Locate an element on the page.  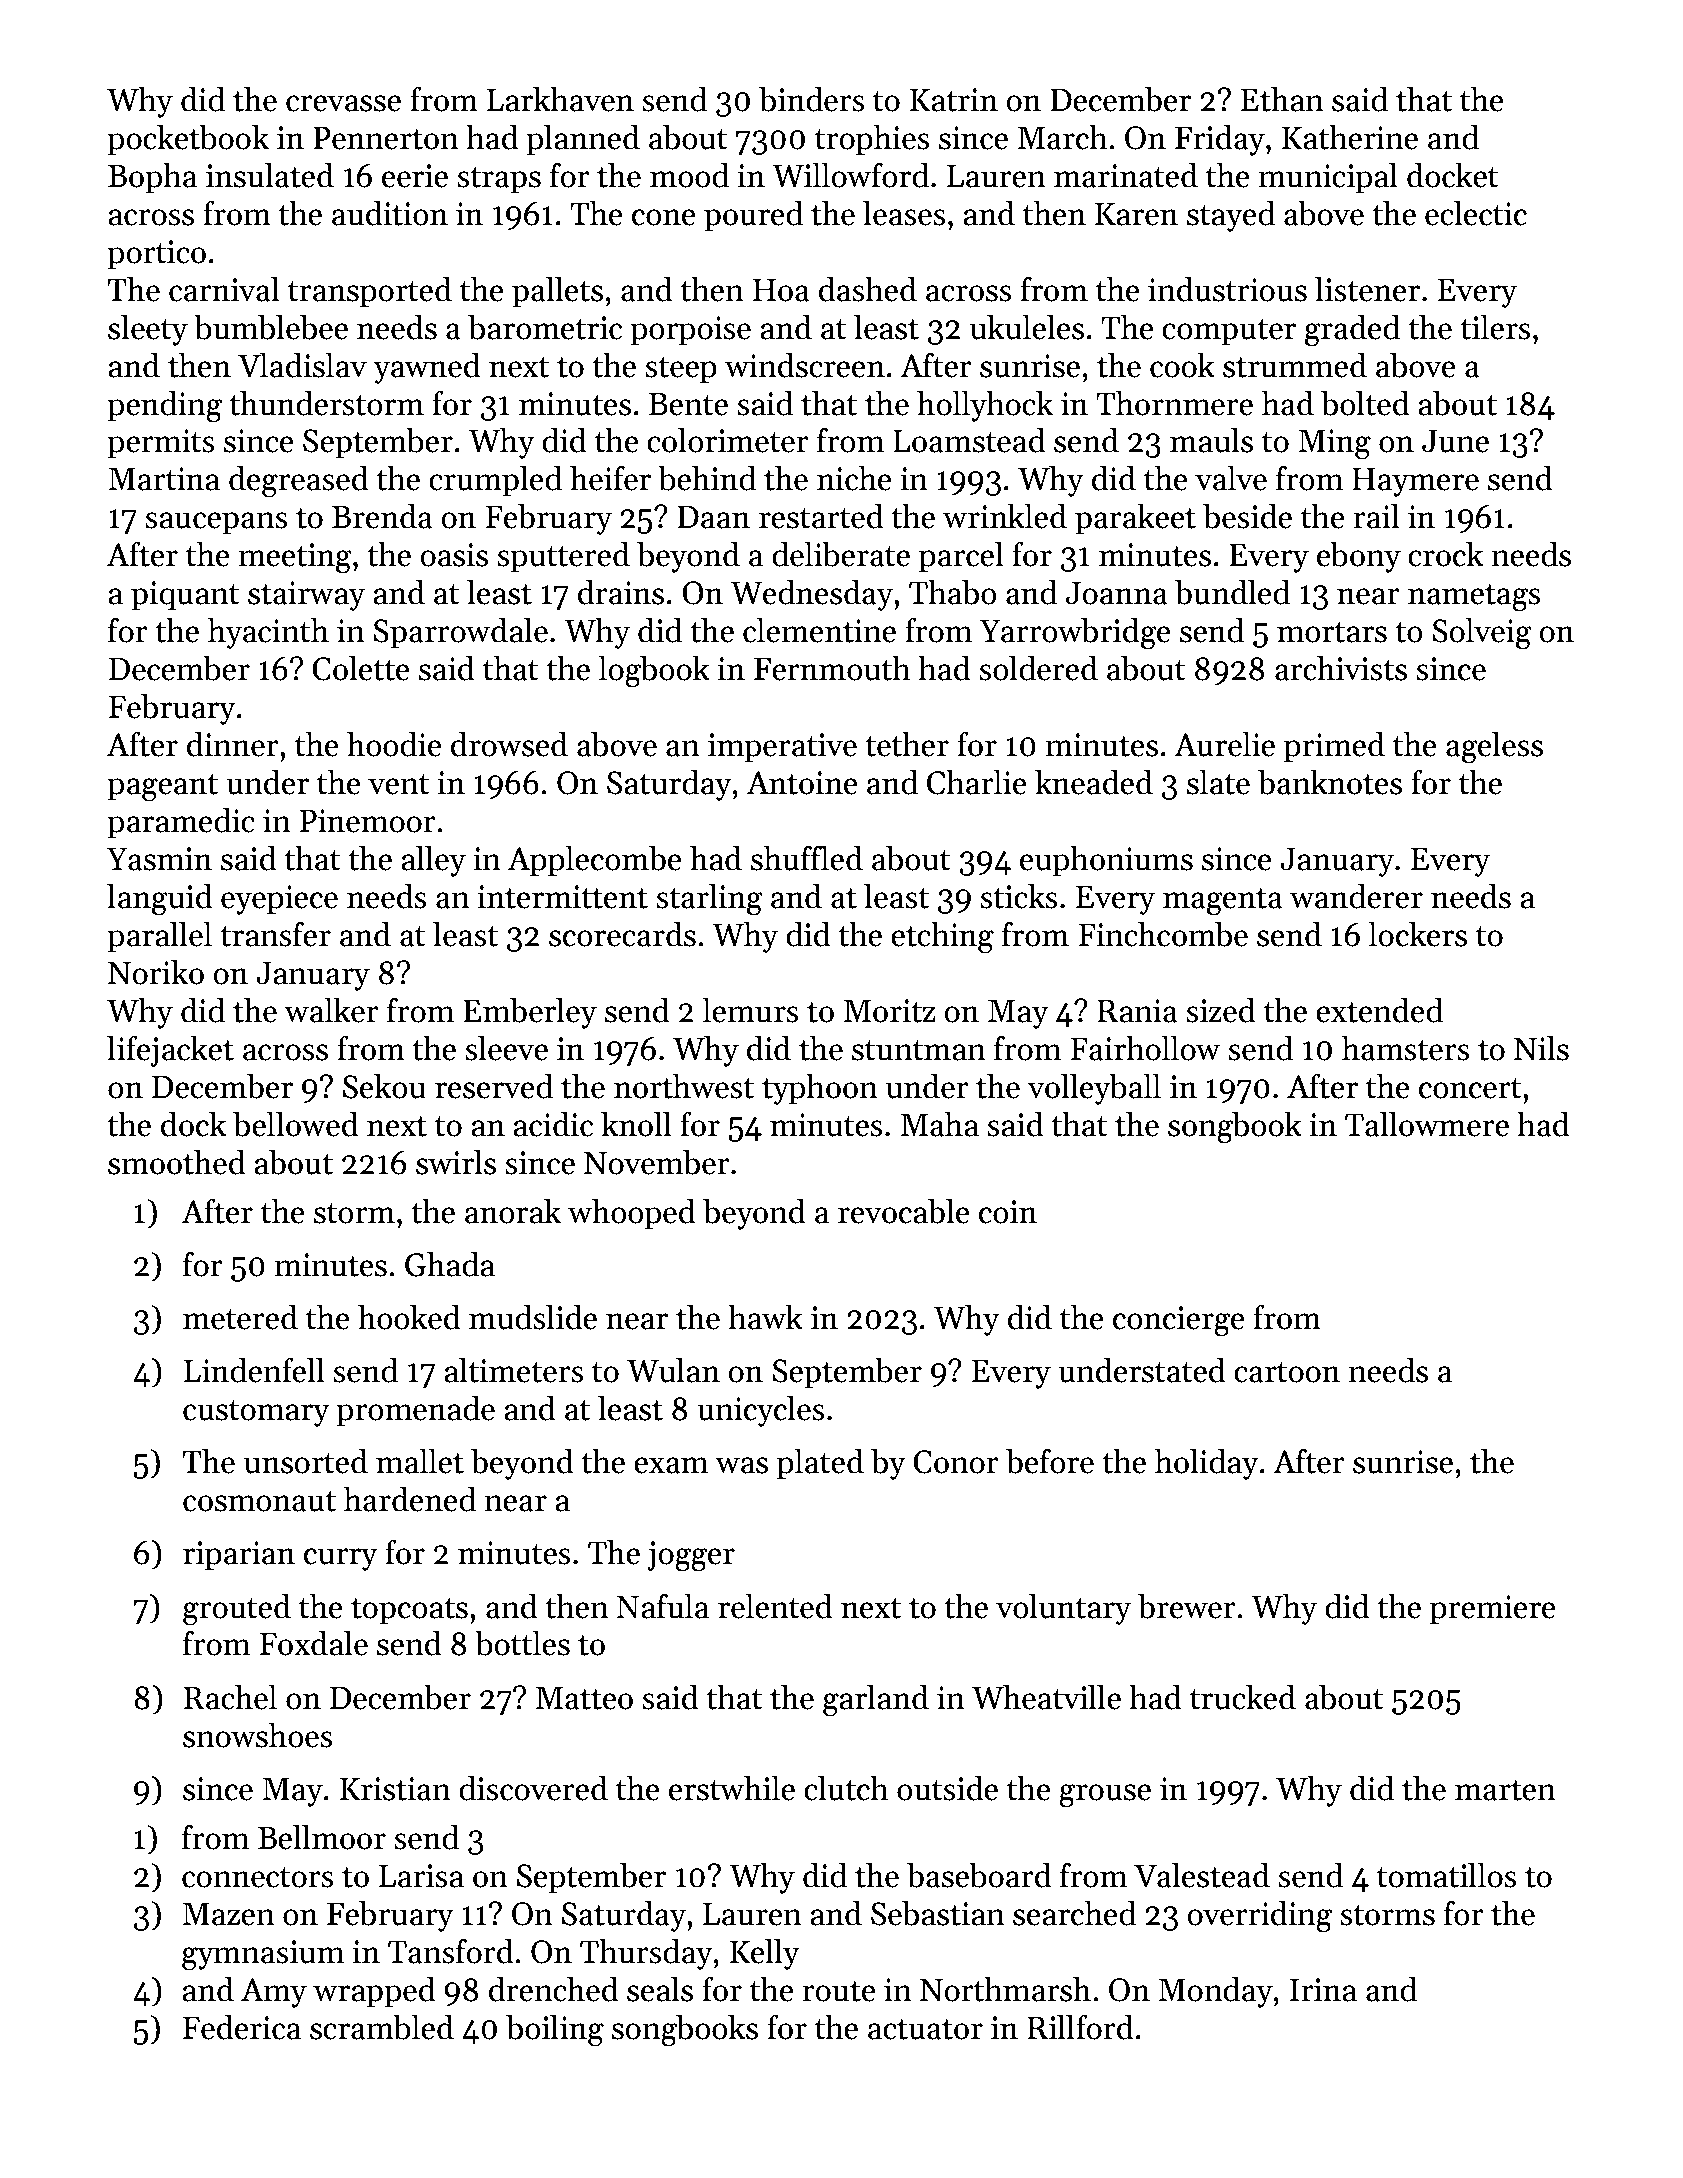
Mazen is located at coordinates (228, 1914).
